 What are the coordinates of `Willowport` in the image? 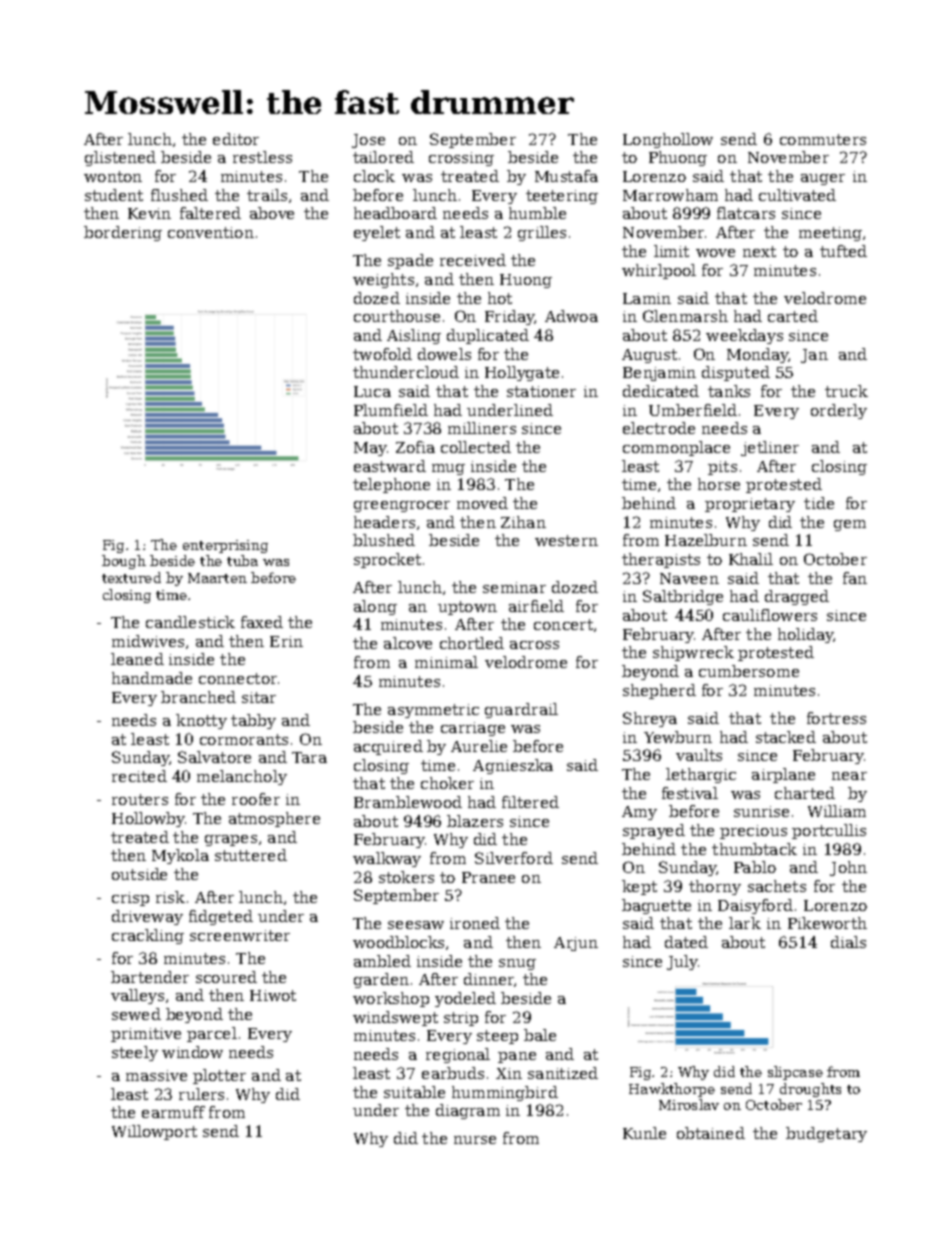 It's located at (154, 1132).
